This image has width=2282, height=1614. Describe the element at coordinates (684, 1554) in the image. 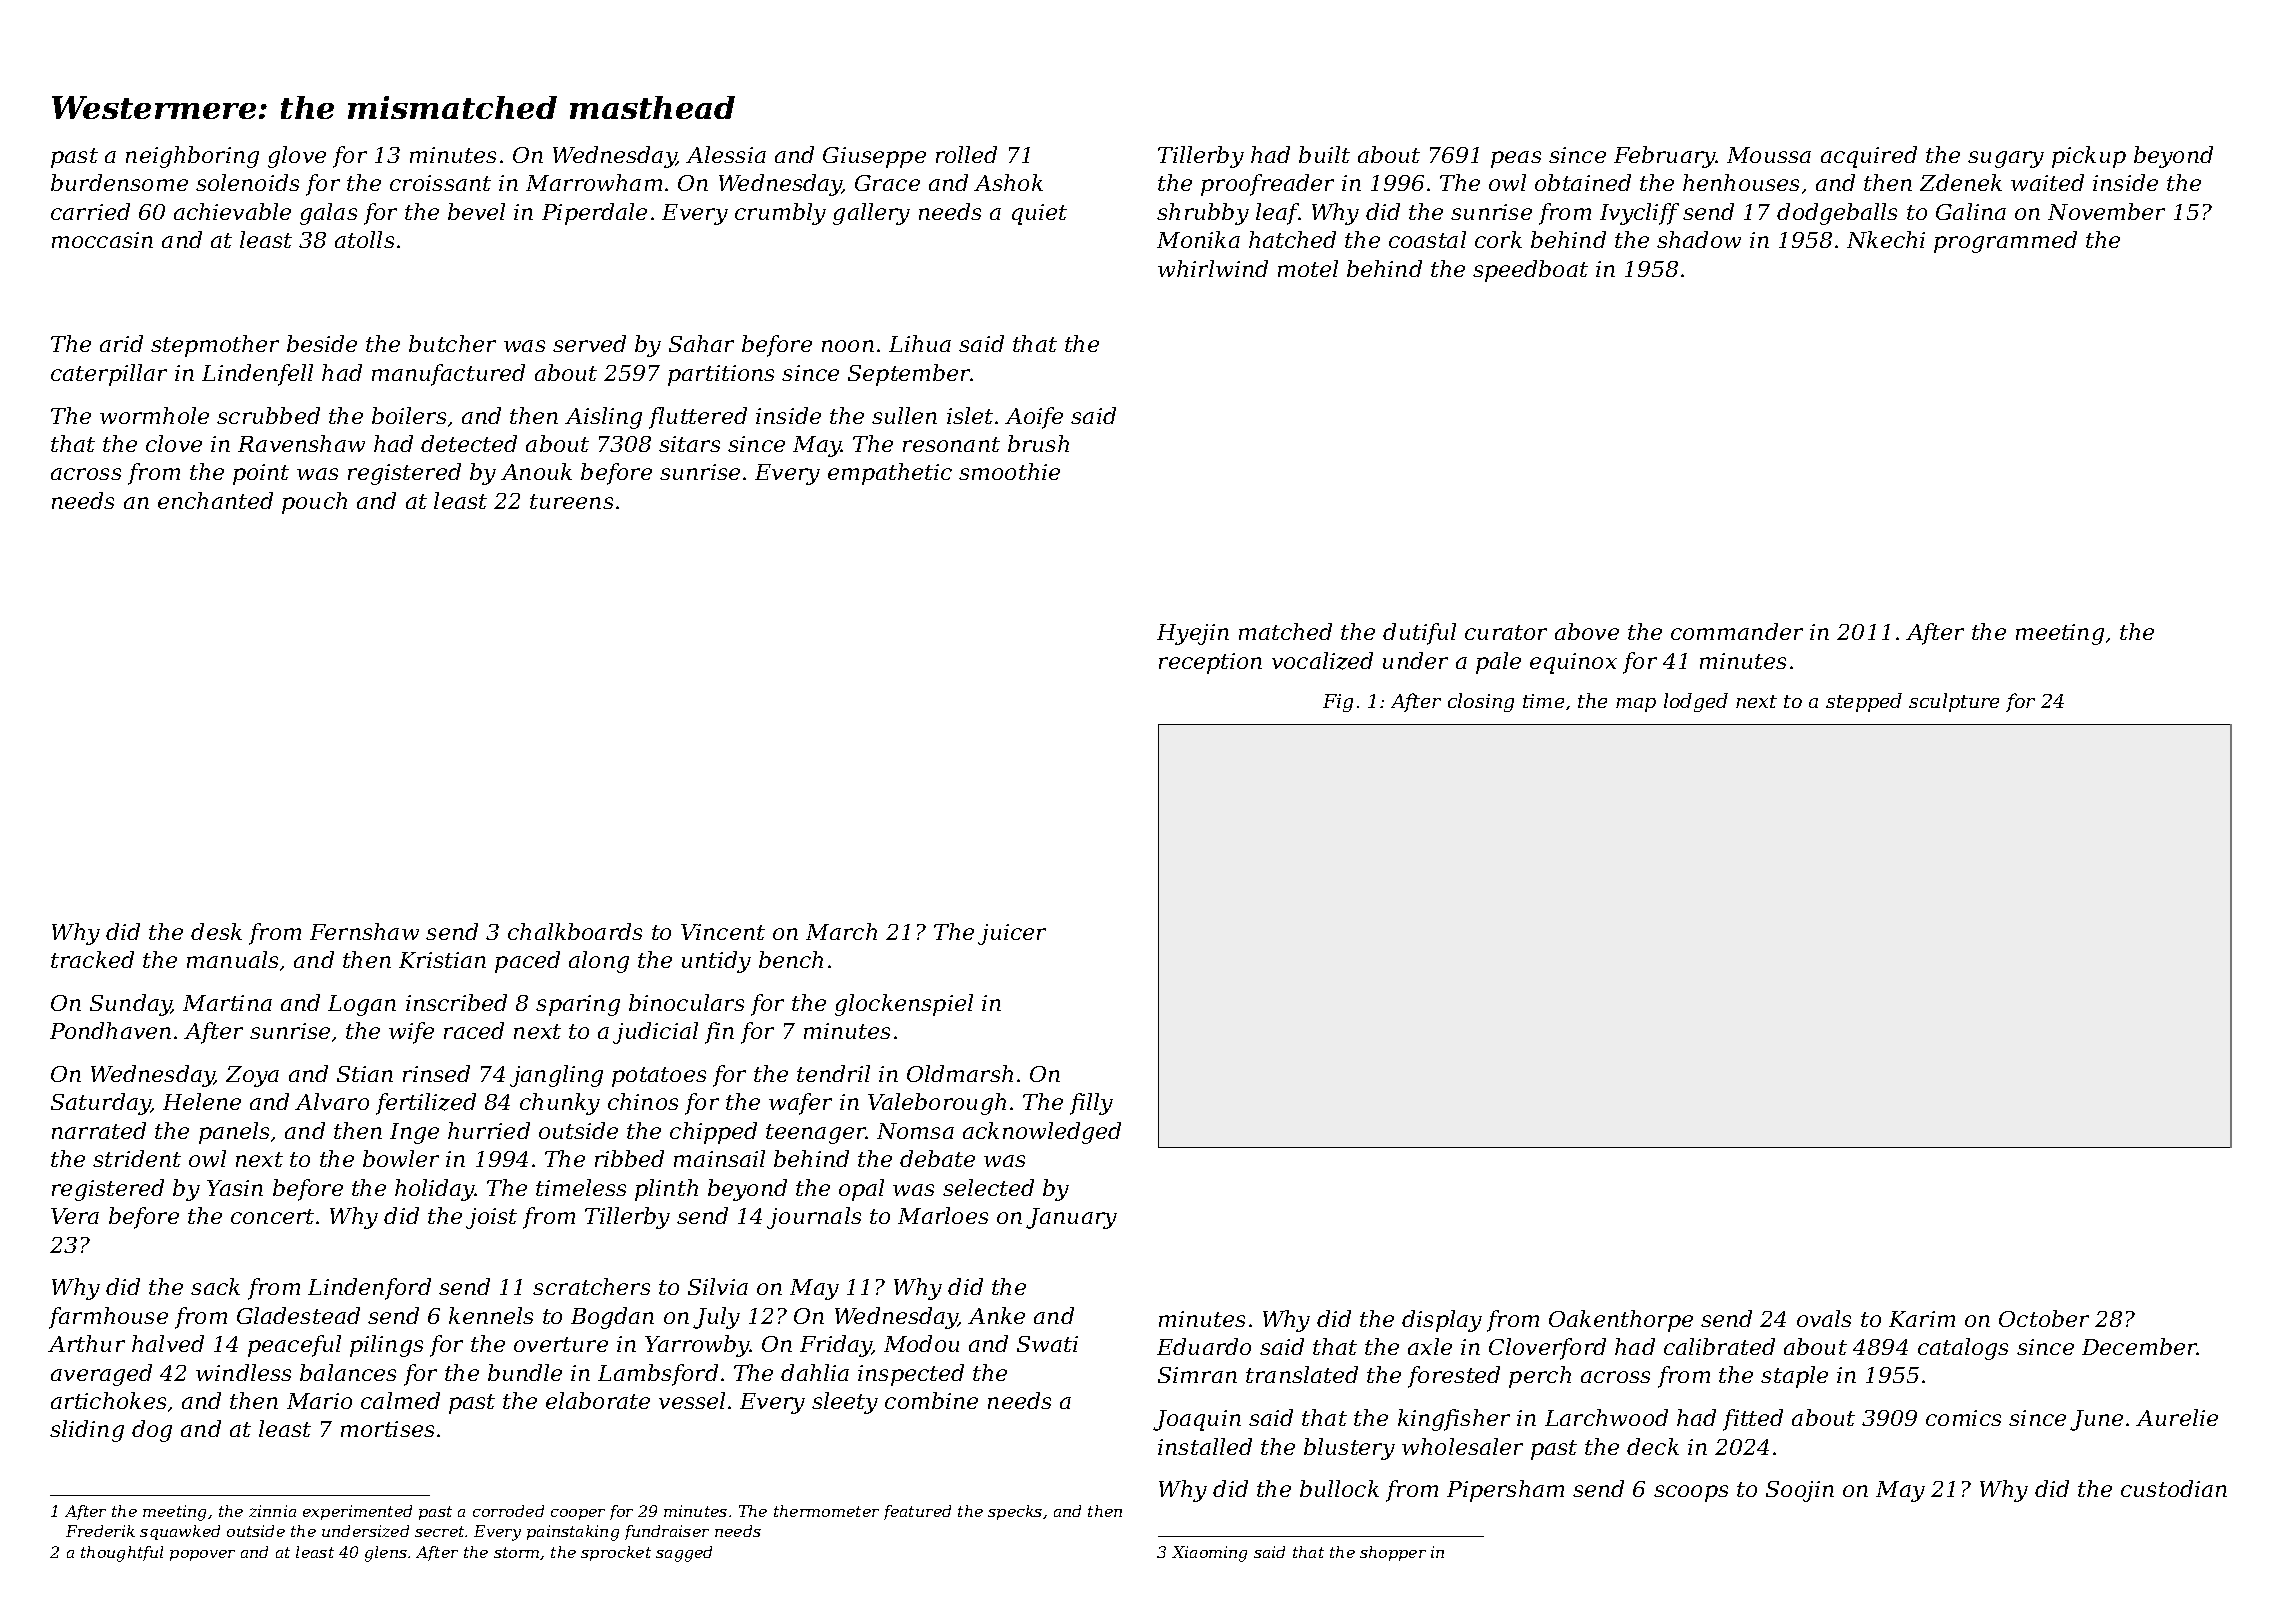

I see `sagged` at that location.
